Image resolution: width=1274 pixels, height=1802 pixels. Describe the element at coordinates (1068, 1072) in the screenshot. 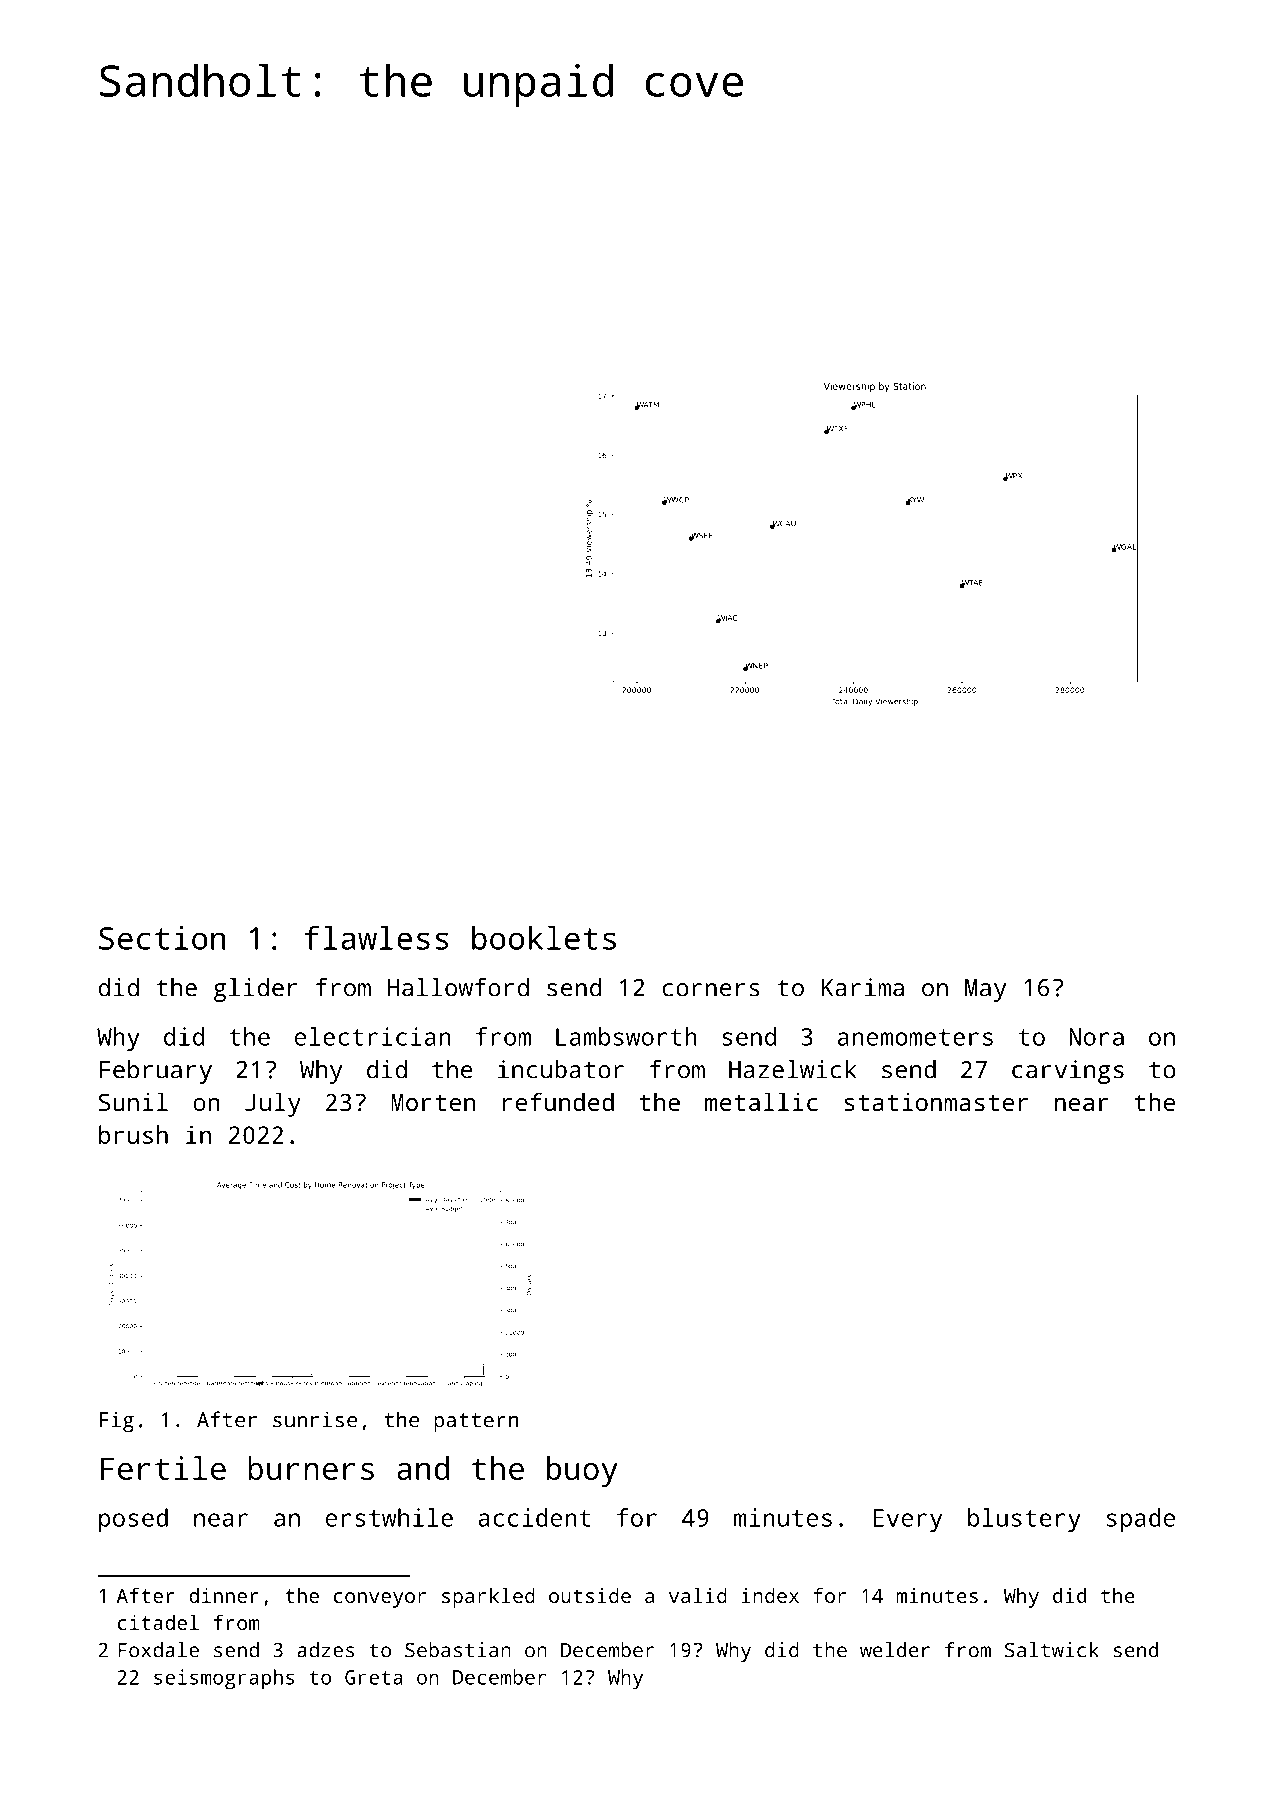

I see `carvings` at that location.
